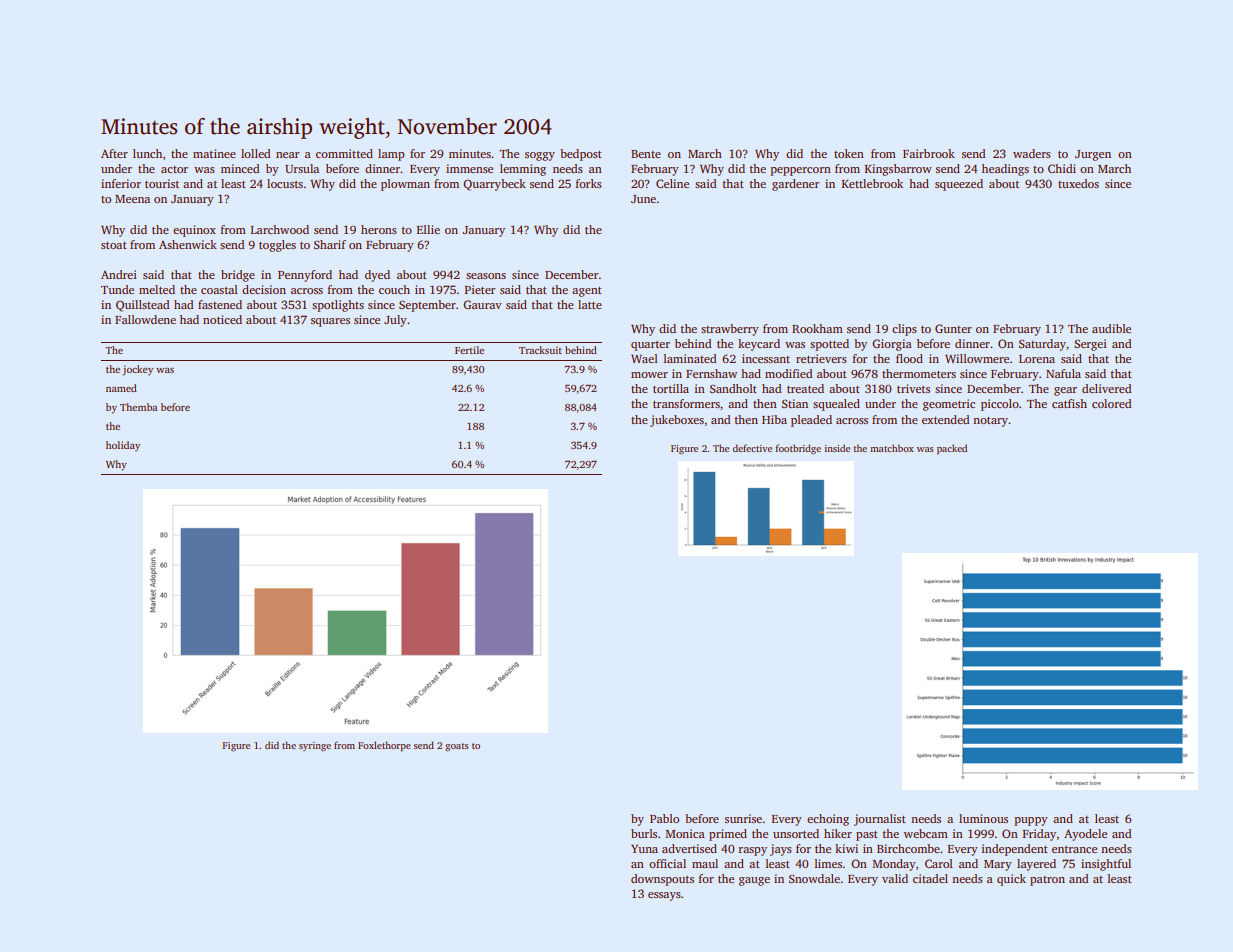 This image has height=952, width=1233. Describe the element at coordinates (664, 896) in the image. I see `essays` at that location.
